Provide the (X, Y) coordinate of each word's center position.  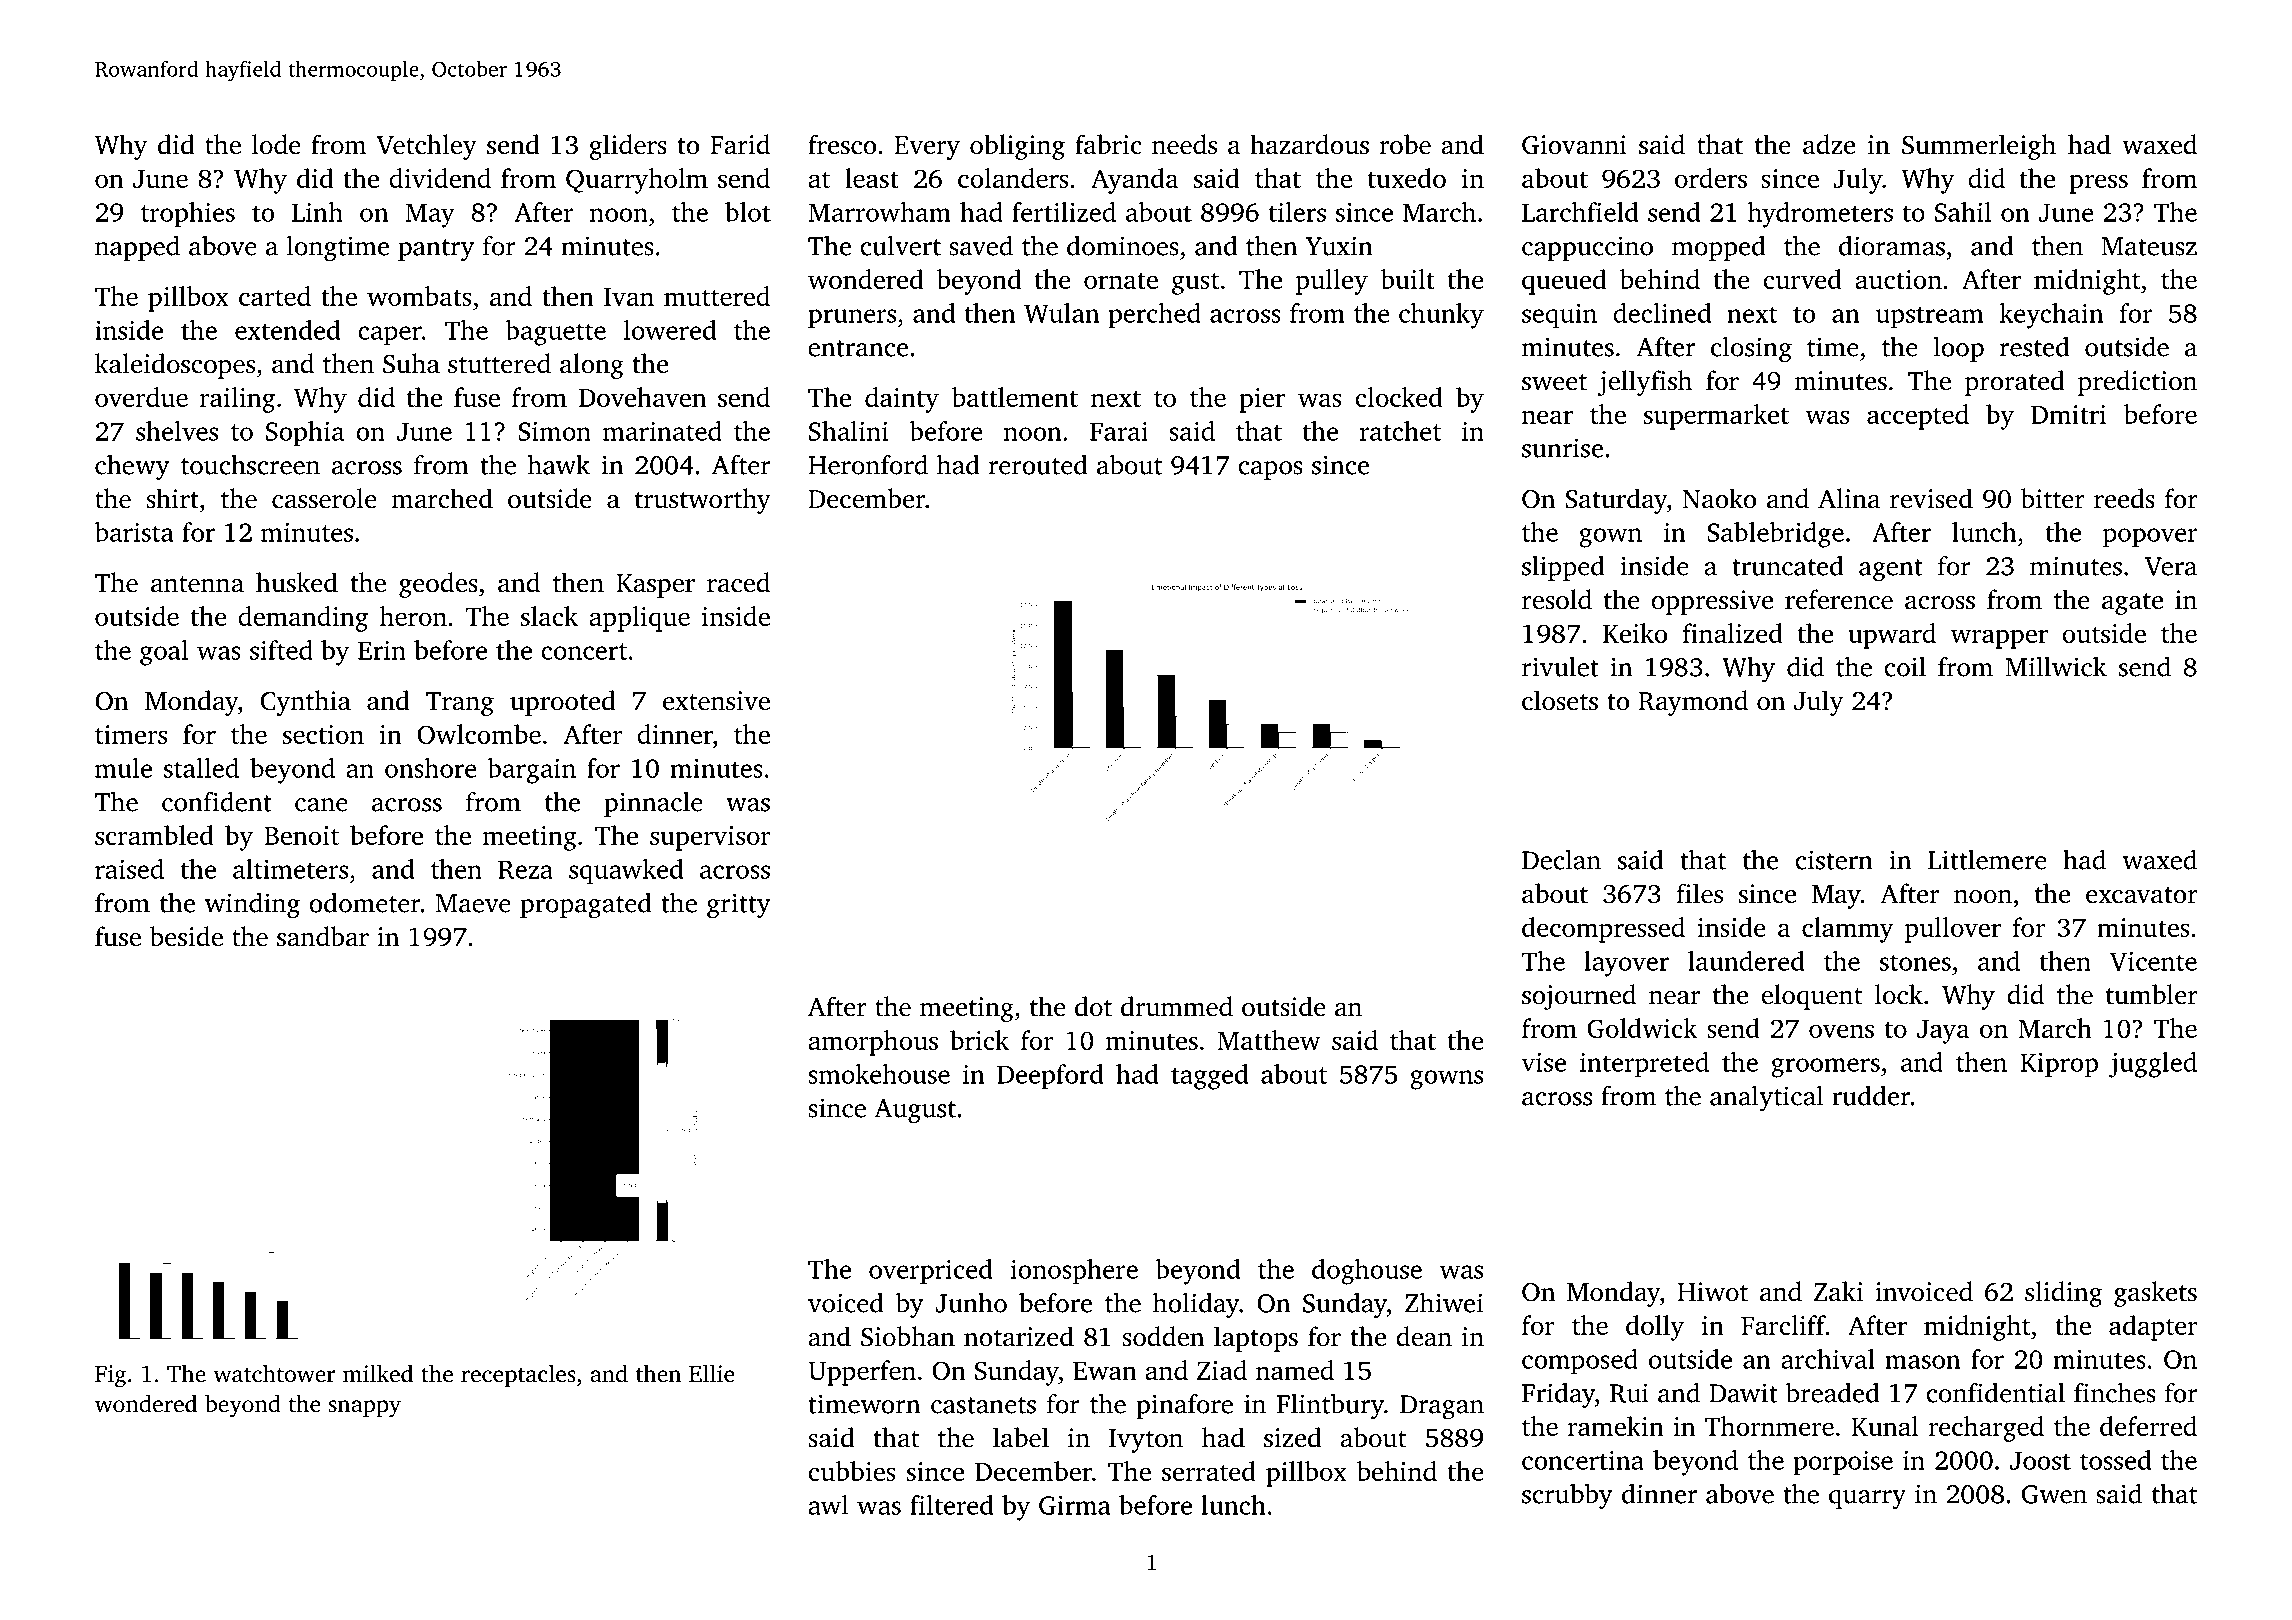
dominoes (1123, 245)
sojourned (1579, 997)
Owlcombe (479, 734)
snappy (365, 1409)
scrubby (1567, 1496)
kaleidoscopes (175, 366)
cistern (1834, 860)
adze (1829, 144)
